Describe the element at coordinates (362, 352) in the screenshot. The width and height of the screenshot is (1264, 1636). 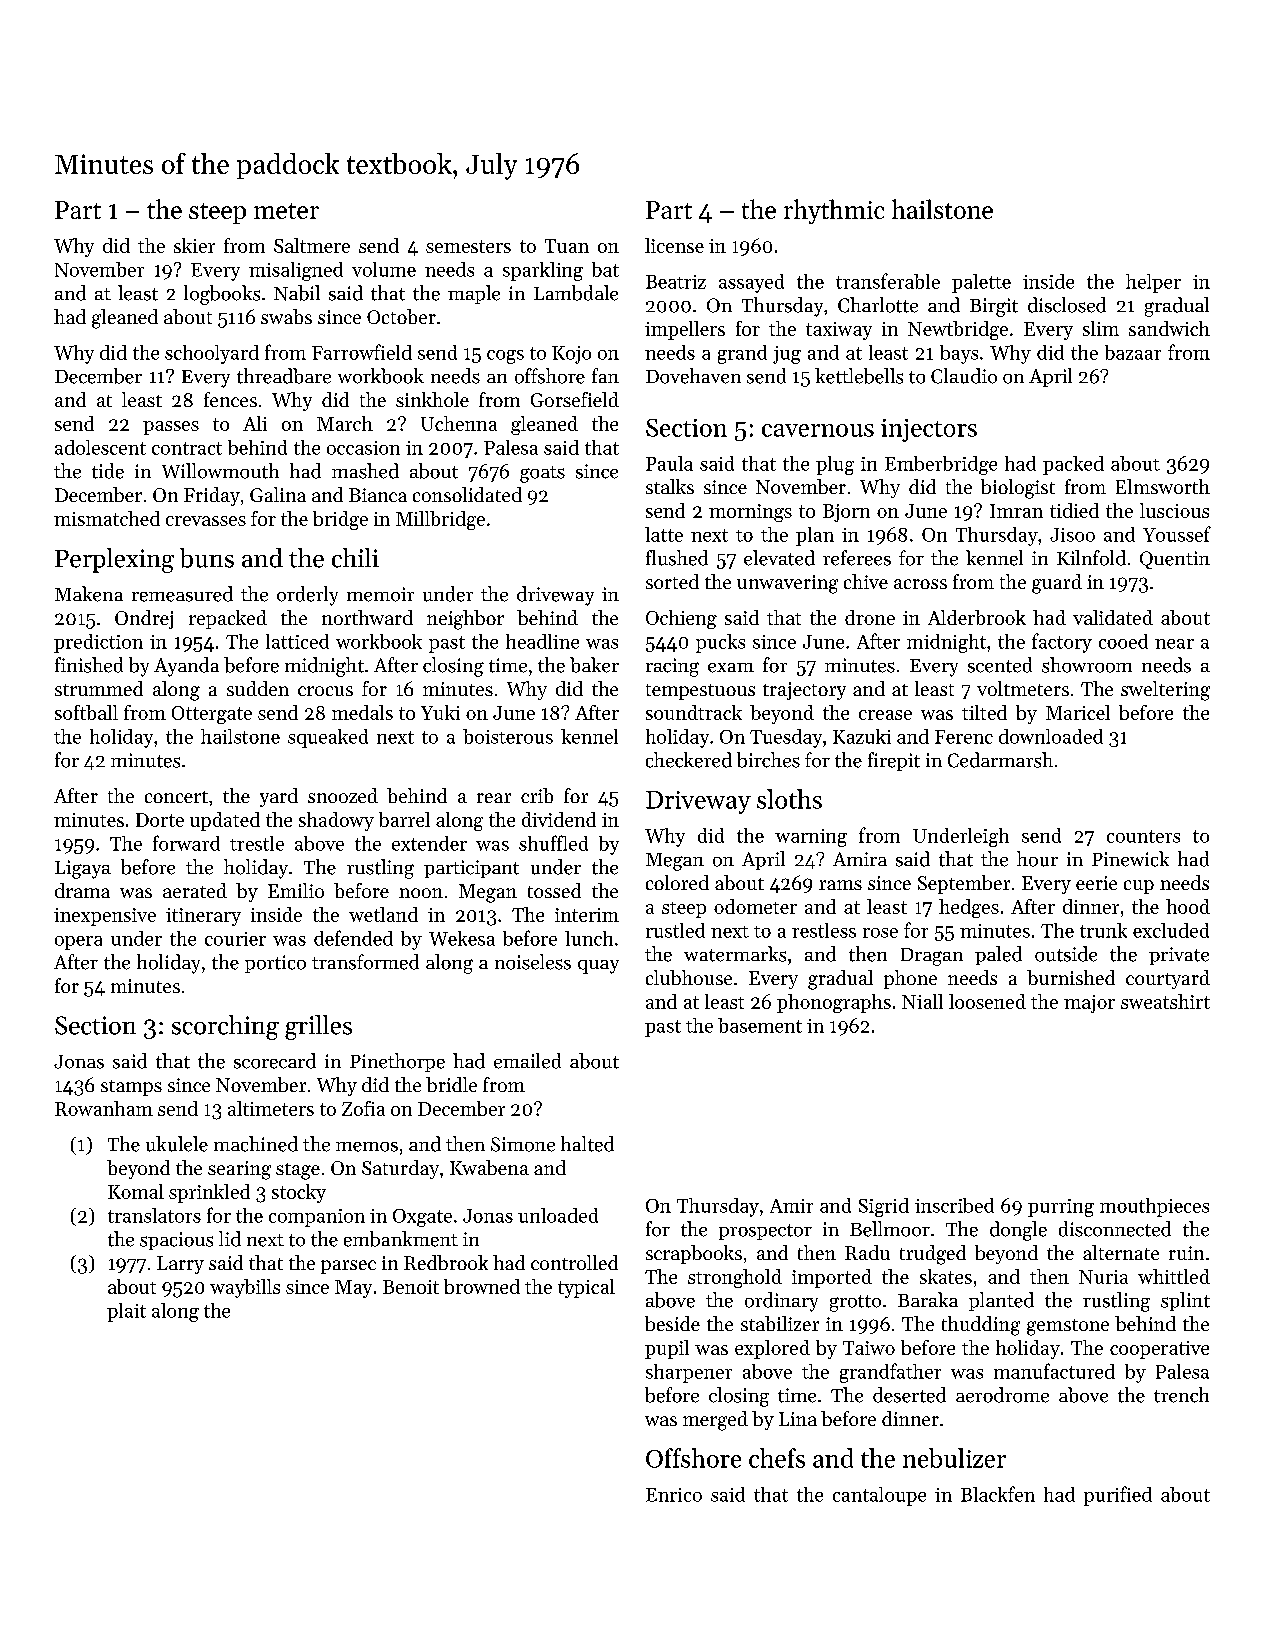
I see `Farrowfield` at that location.
